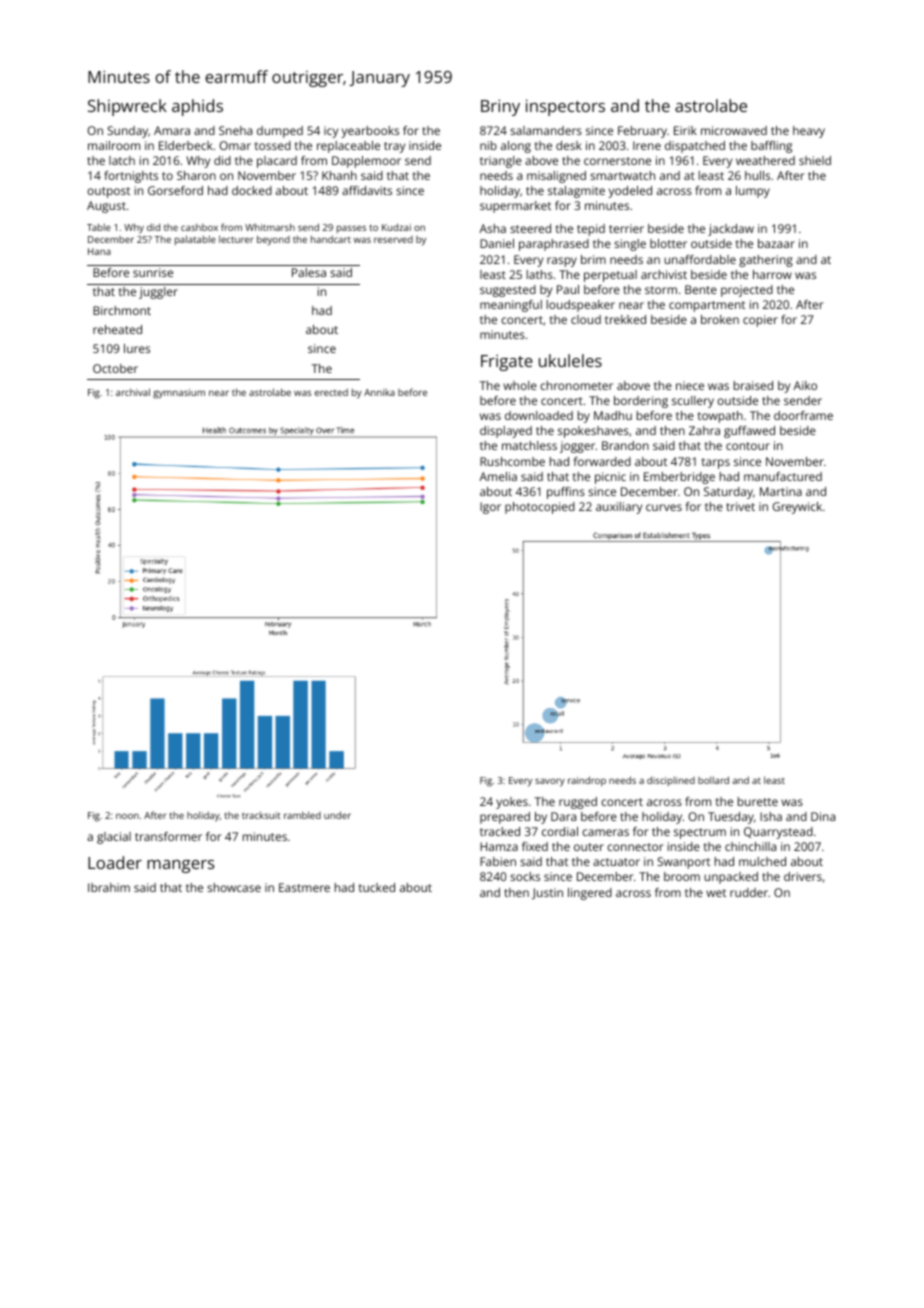 Image resolution: width=924 pixels, height=1308 pixels. Describe the element at coordinates (685, 130) in the page. I see `Eirik` at that location.
